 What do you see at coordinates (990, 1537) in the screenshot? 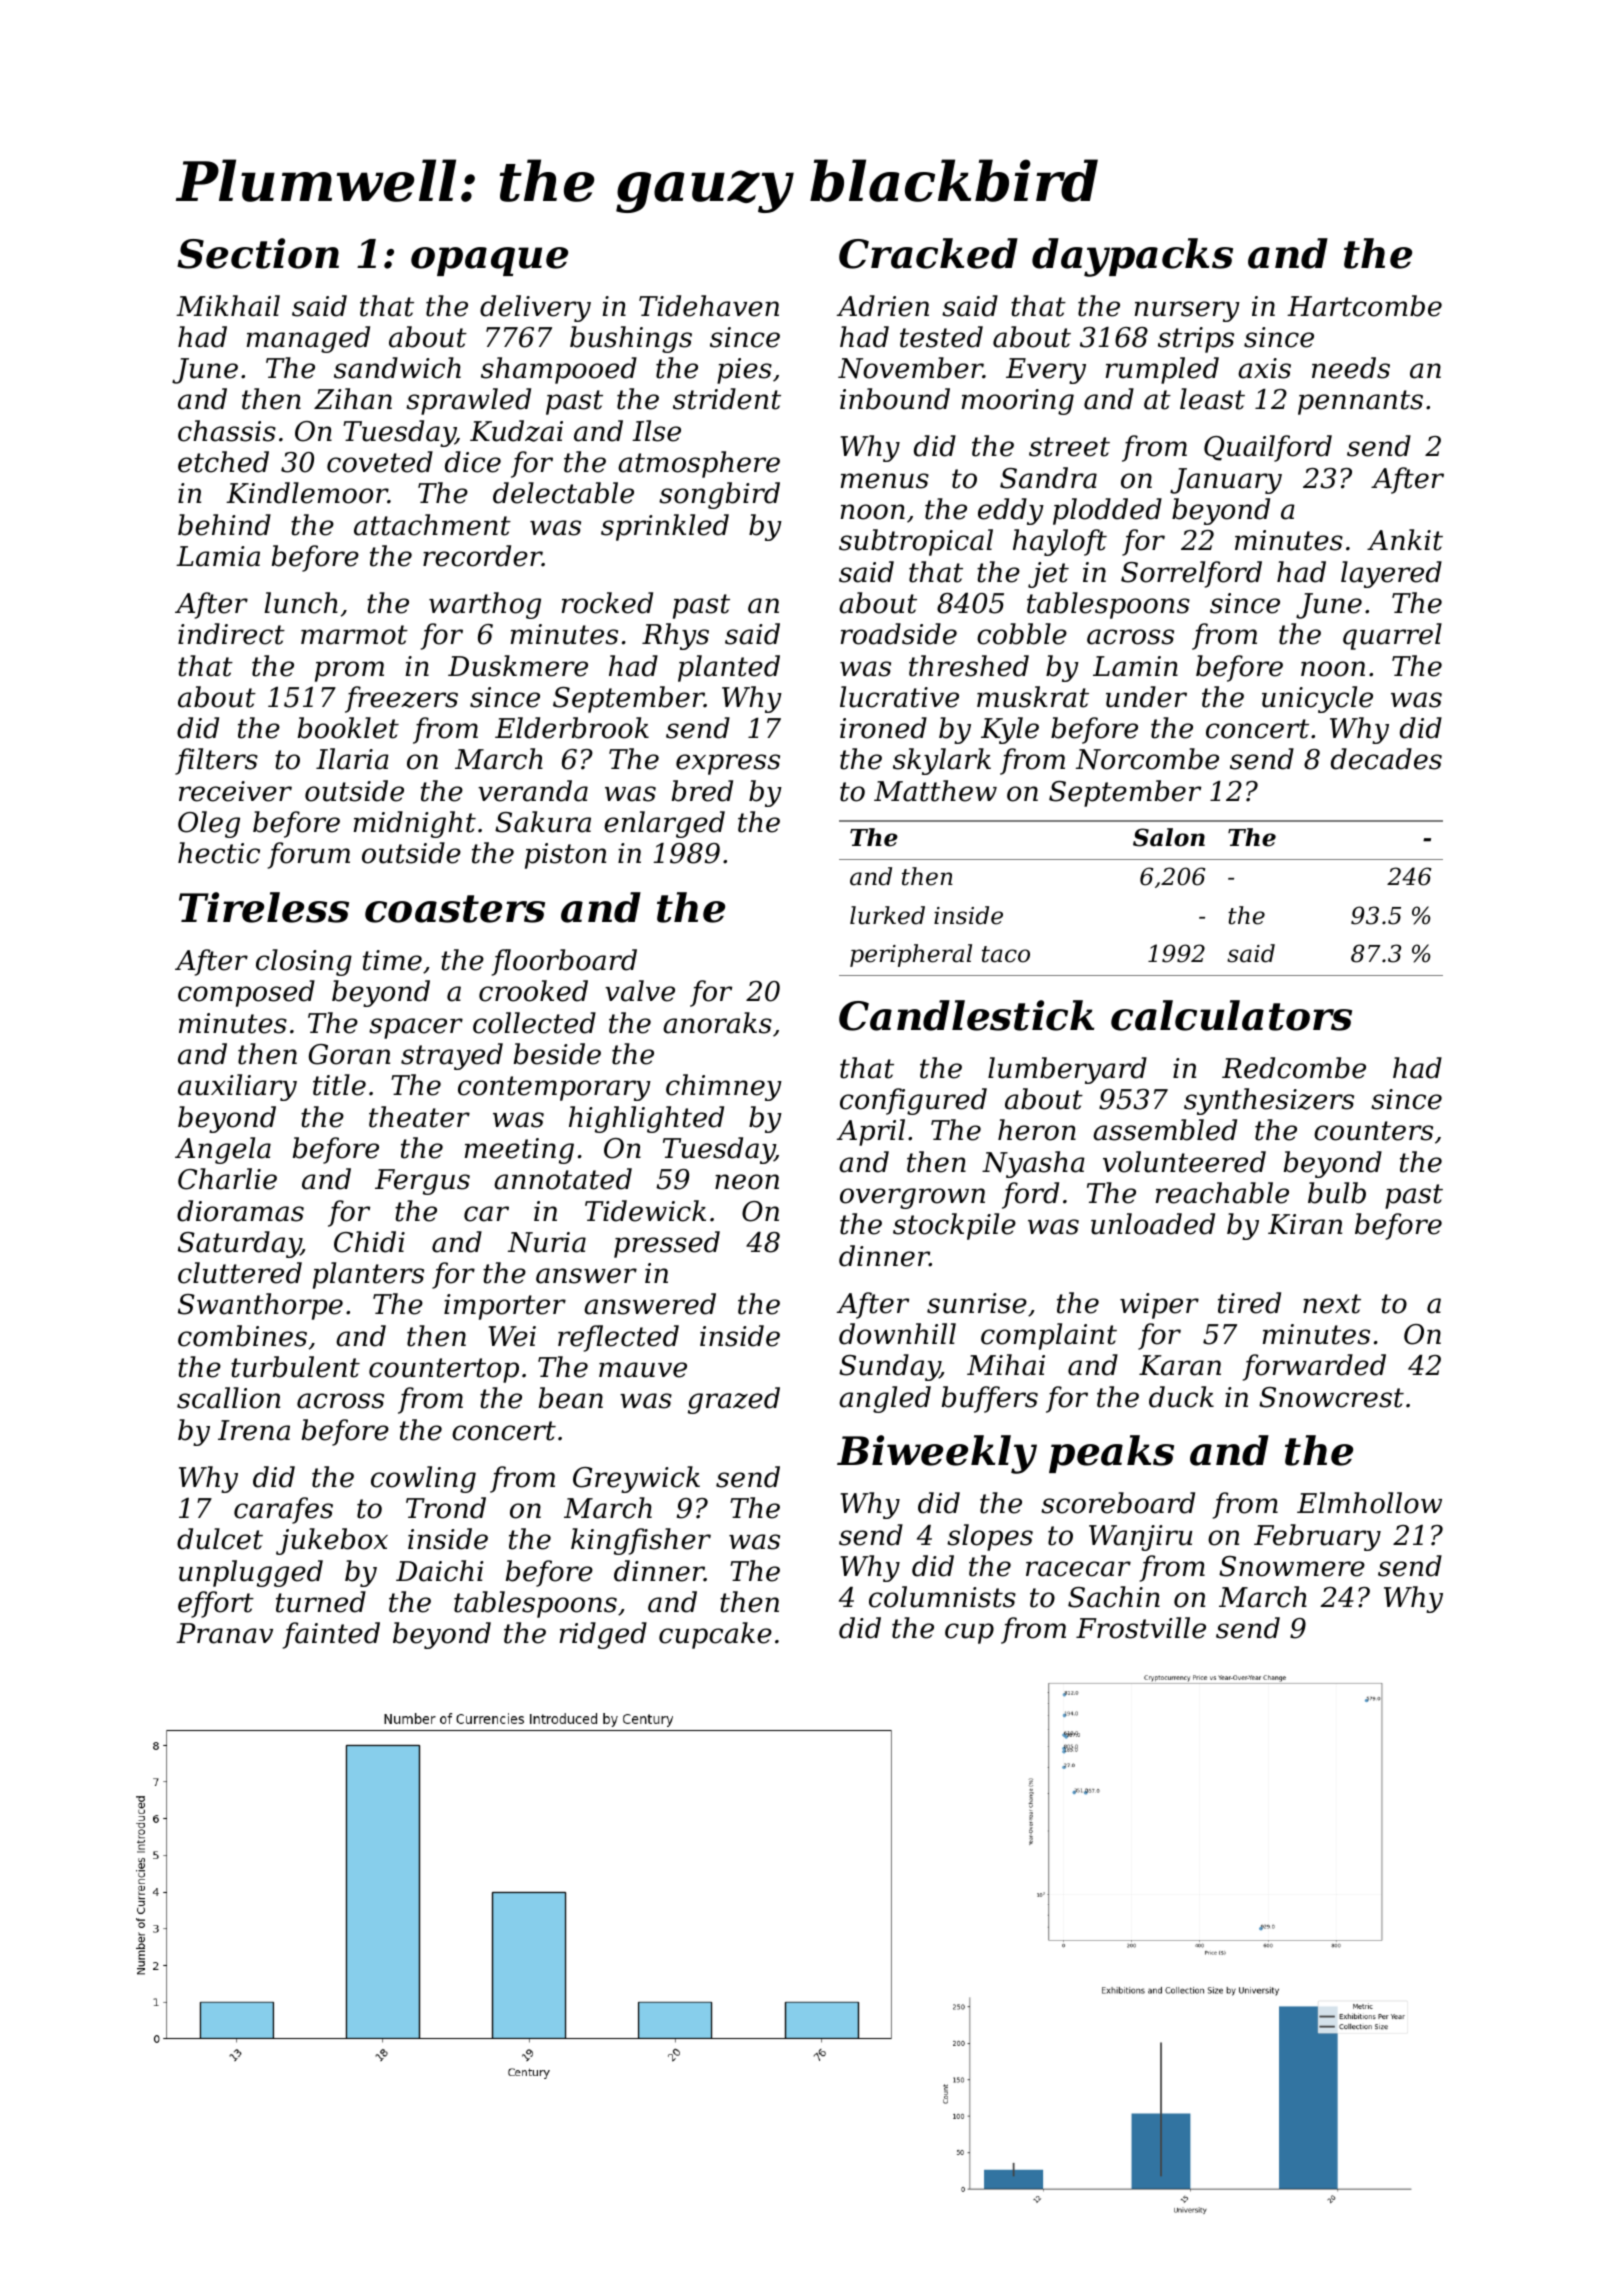
I see `slopes` at bounding box center [990, 1537].
